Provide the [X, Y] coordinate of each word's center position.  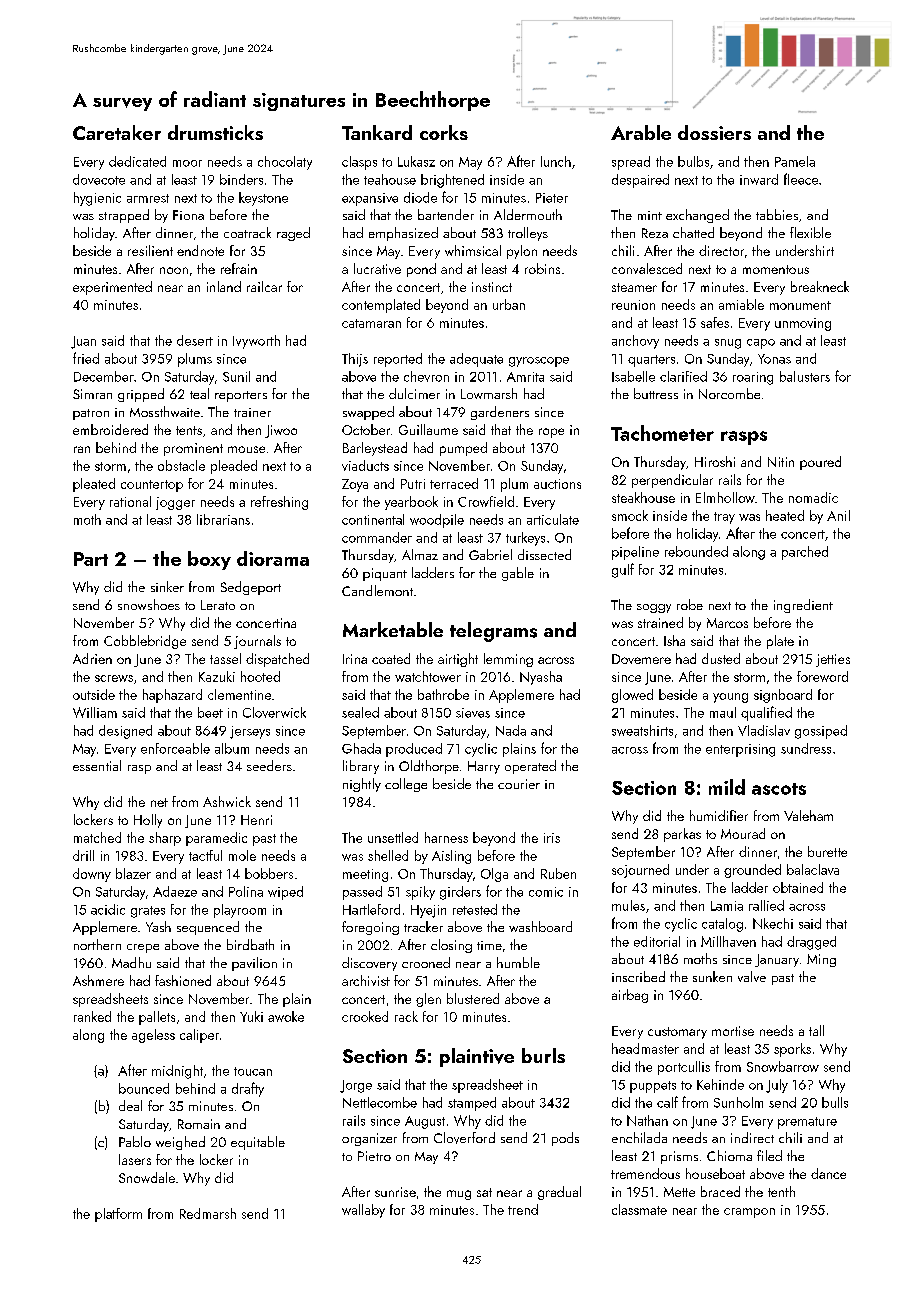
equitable [258, 1143]
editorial [657, 941]
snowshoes [149, 604]
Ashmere [98, 980]
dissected [544, 554]
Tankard [377, 132]
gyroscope [539, 362]
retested [475, 909]
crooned [426, 962]
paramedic [216, 839]
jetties [833, 660]
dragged [811, 943]
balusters [805, 376]
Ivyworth [256, 342]
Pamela [795, 161]
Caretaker [117, 132]
